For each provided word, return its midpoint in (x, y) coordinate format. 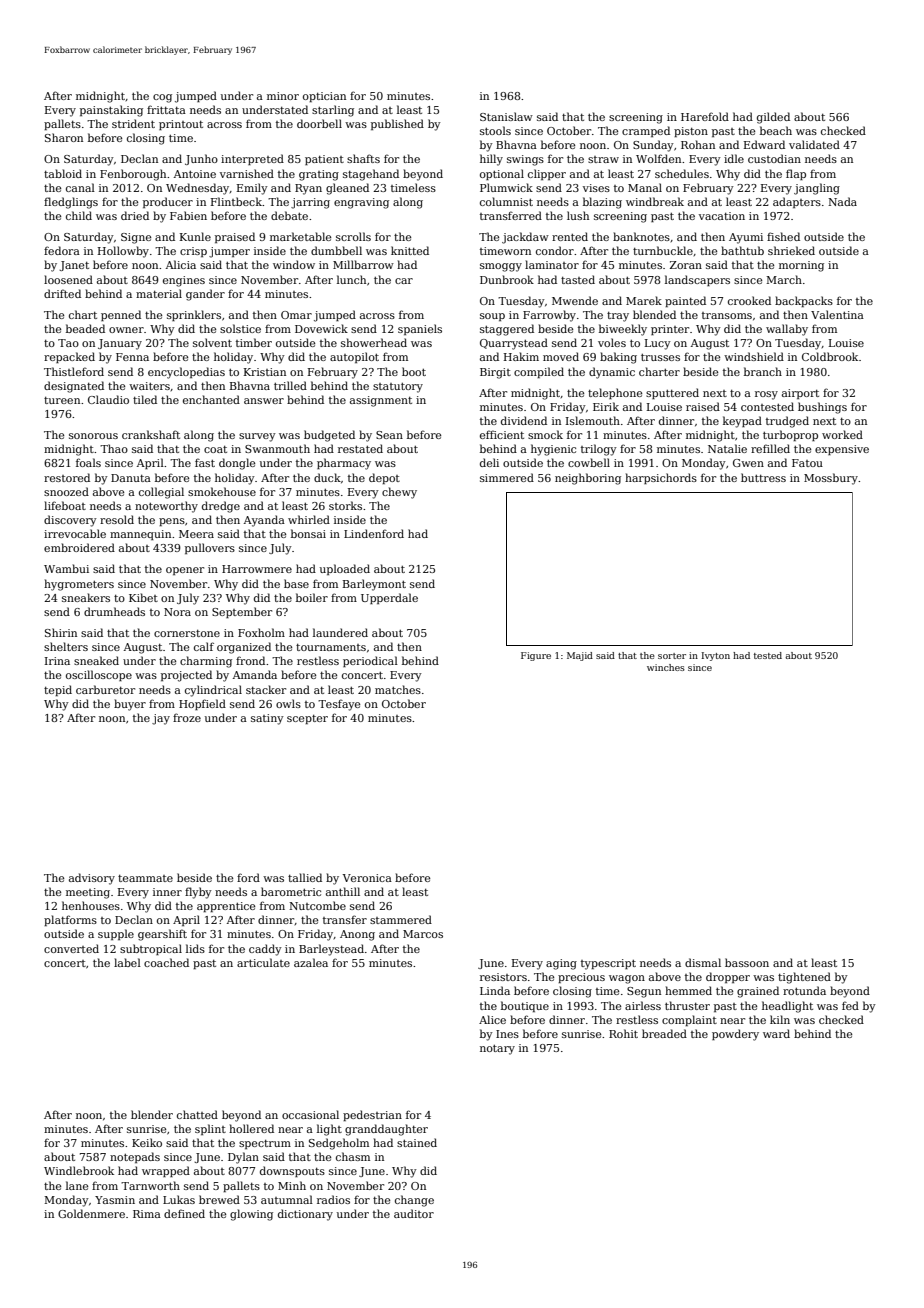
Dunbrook (507, 279)
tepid (58, 690)
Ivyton (716, 656)
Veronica (367, 878)
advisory (92, 879)
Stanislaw (506, 116)
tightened (804, 978)
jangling (817, 189)
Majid (580, 656)
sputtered (672, 393)
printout (181, 125)
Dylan (243, 1158)
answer (264, 401)
